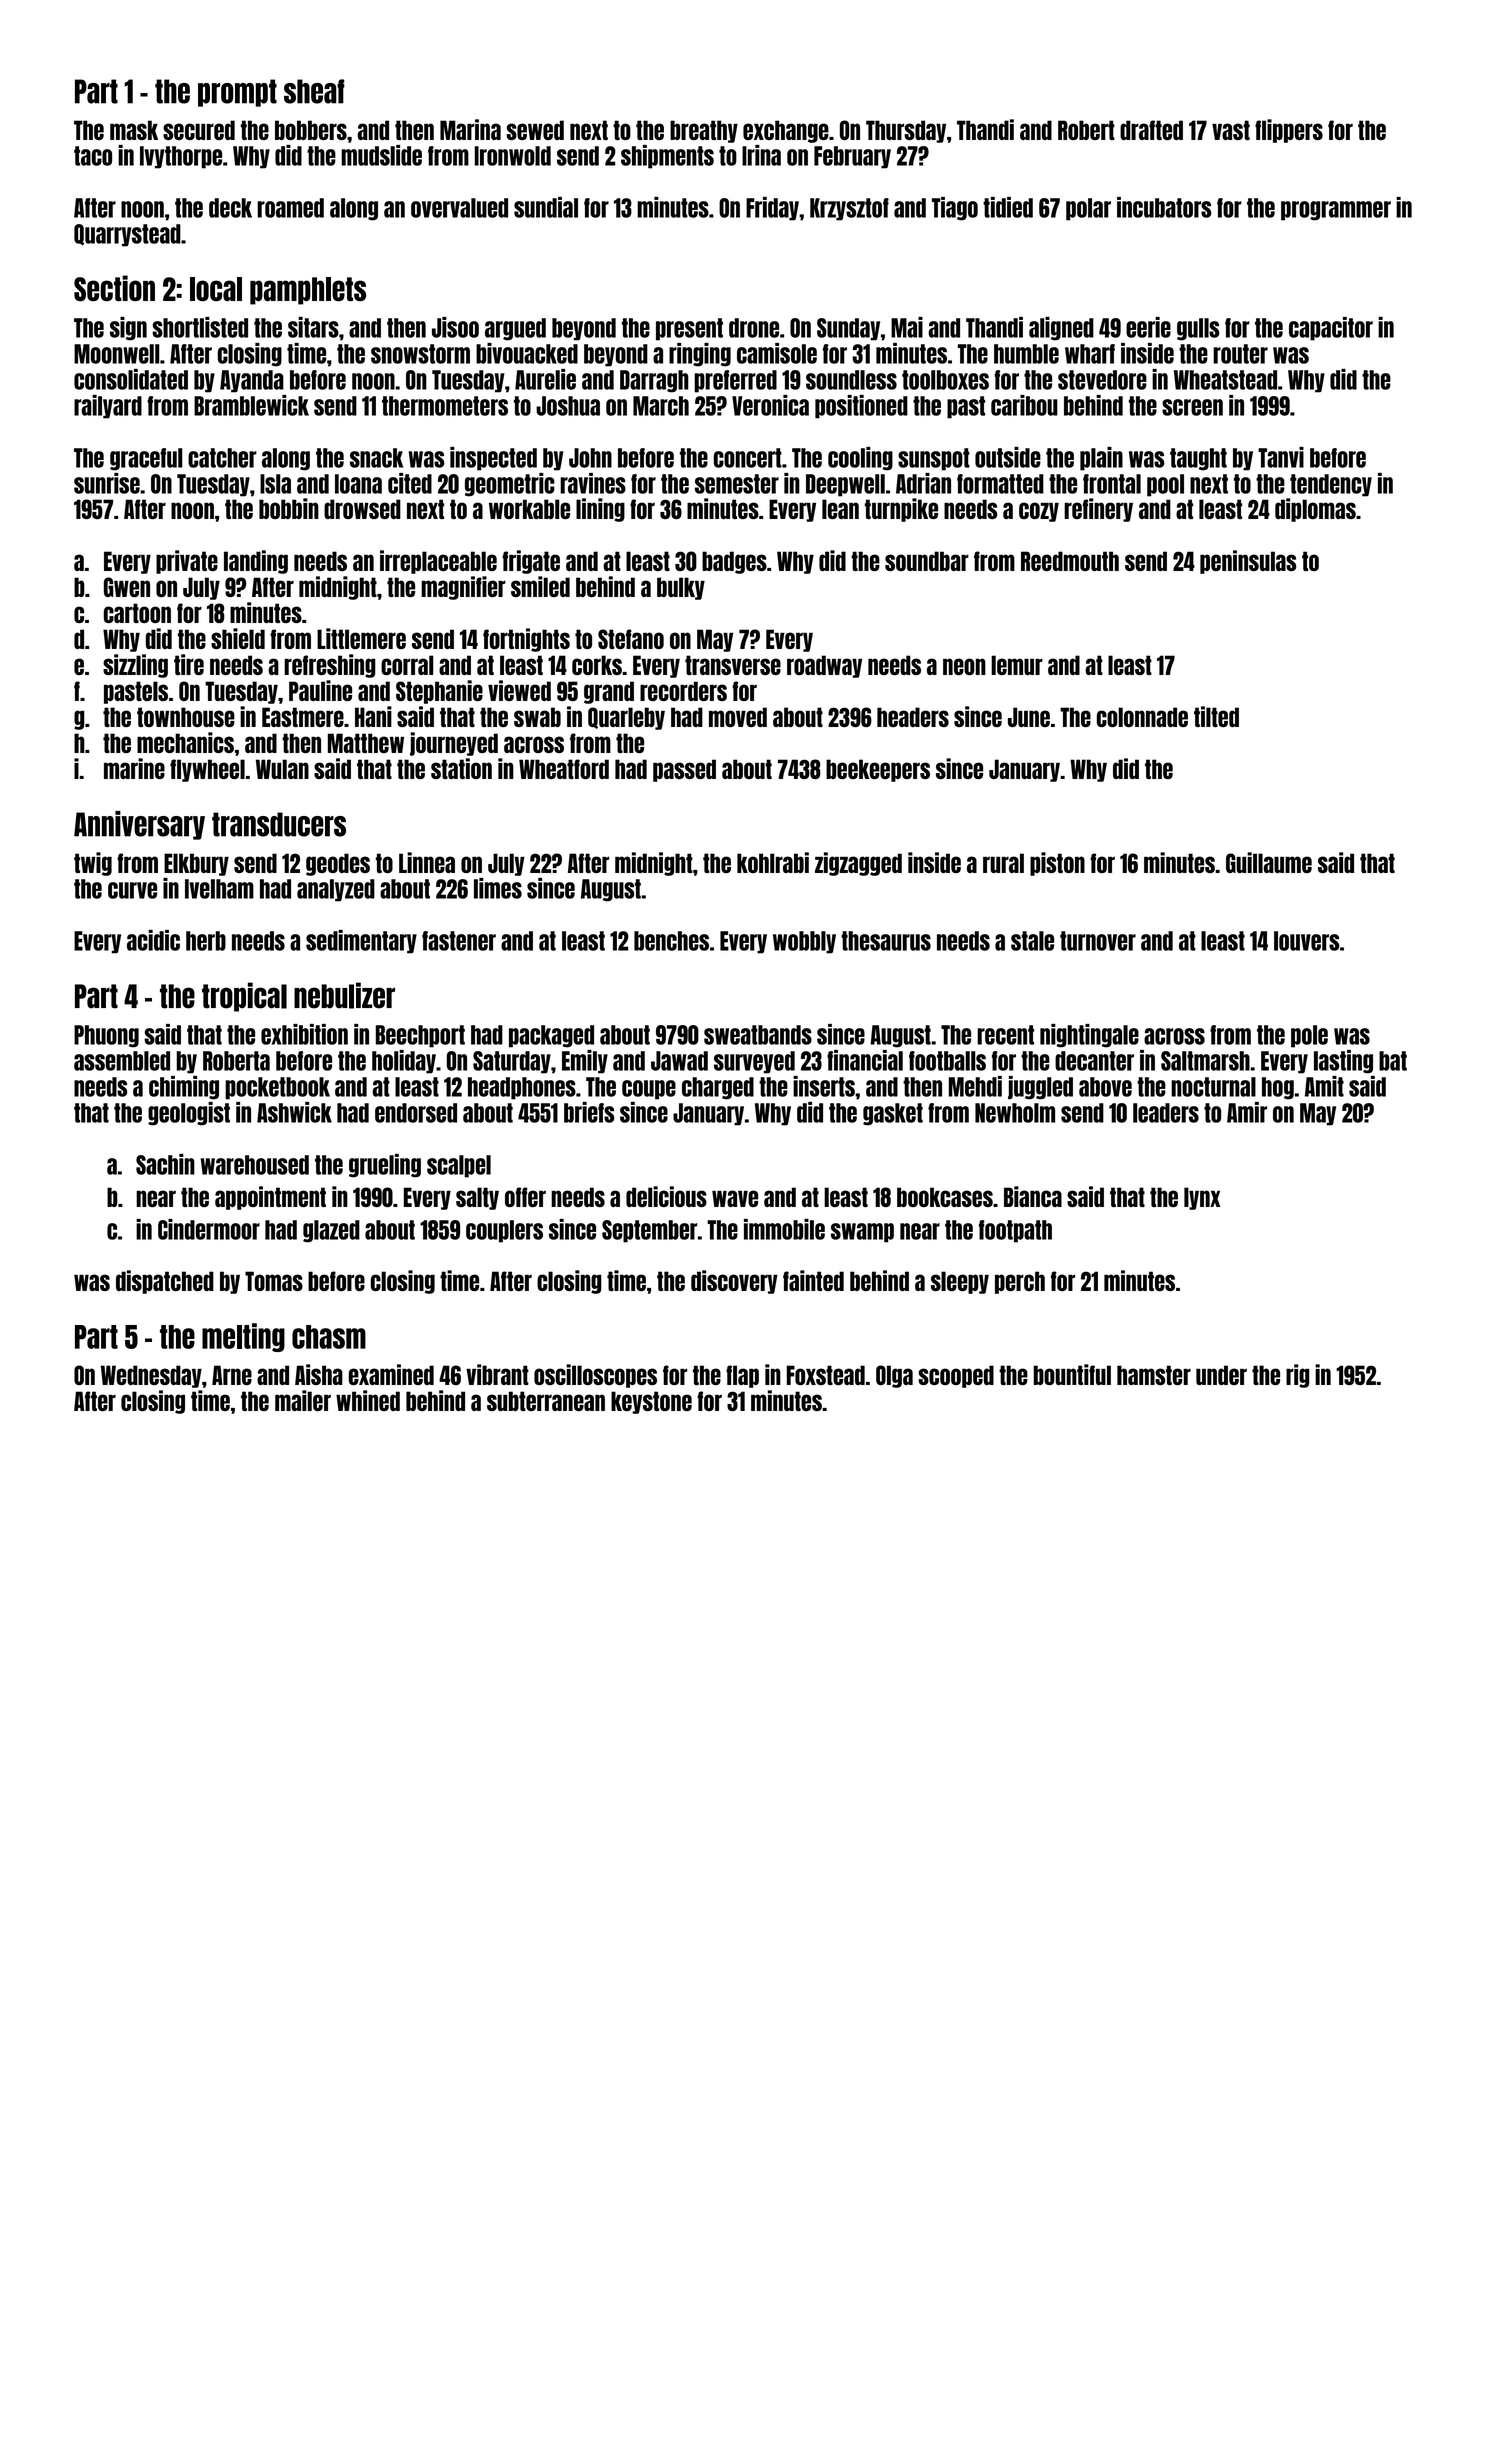  What do you see at coordinates (134, 130) in the page?
I see `mask` at bounding box center [134, 130].
